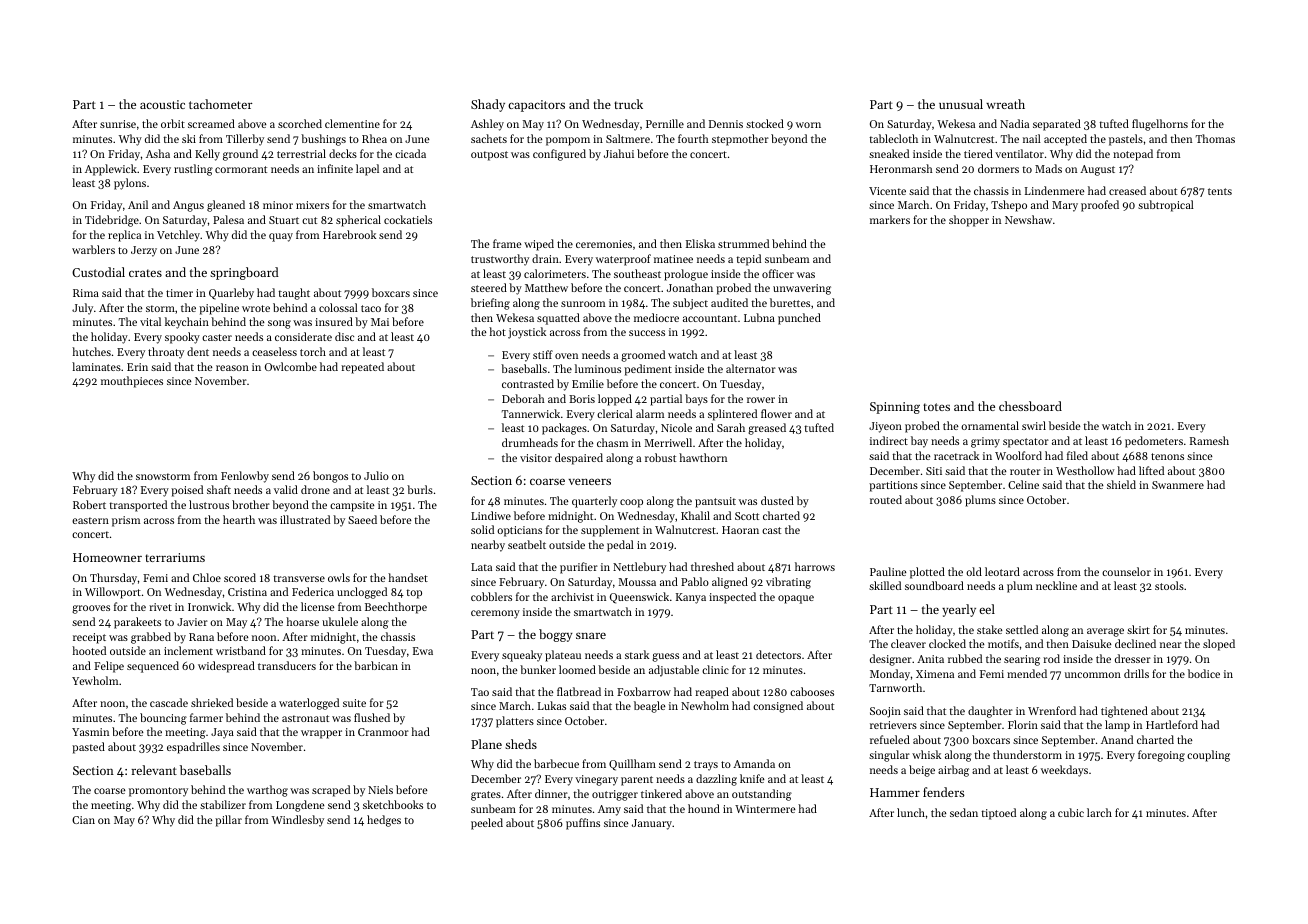 This document has height=924, width=1308. What do you see at coordinates (536, 458) in the document?
I see `visitor` at bounding box center [536, 458].
